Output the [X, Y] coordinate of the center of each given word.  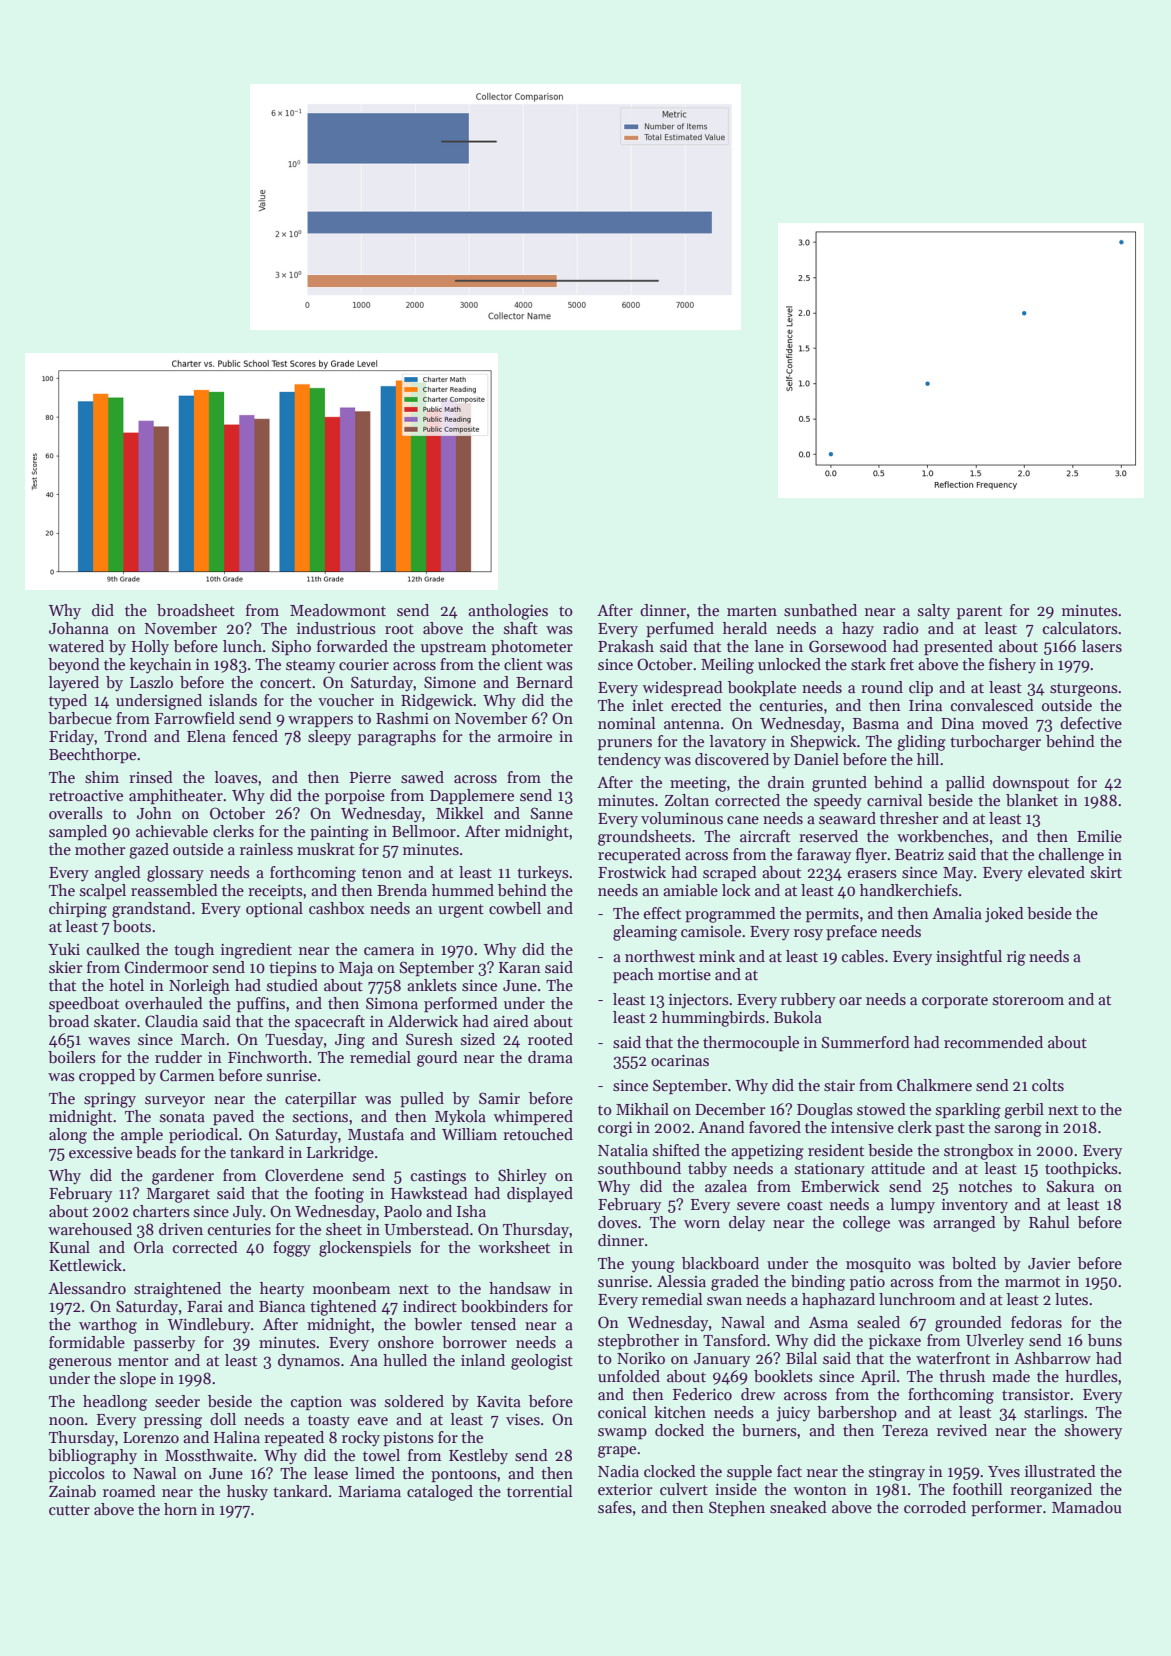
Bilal [801, 1358]
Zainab [72, 1491]
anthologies [508, 612]
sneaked [798, 1507]
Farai [205, 1306]
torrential [539, 1491]
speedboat [84, 1004]
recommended [993, 1042]
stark [868, 664]
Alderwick [423, 1021]
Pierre [370, 777]
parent [979, 612]
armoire [525, 736]
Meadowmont [338, 610]
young [653, 1267]
